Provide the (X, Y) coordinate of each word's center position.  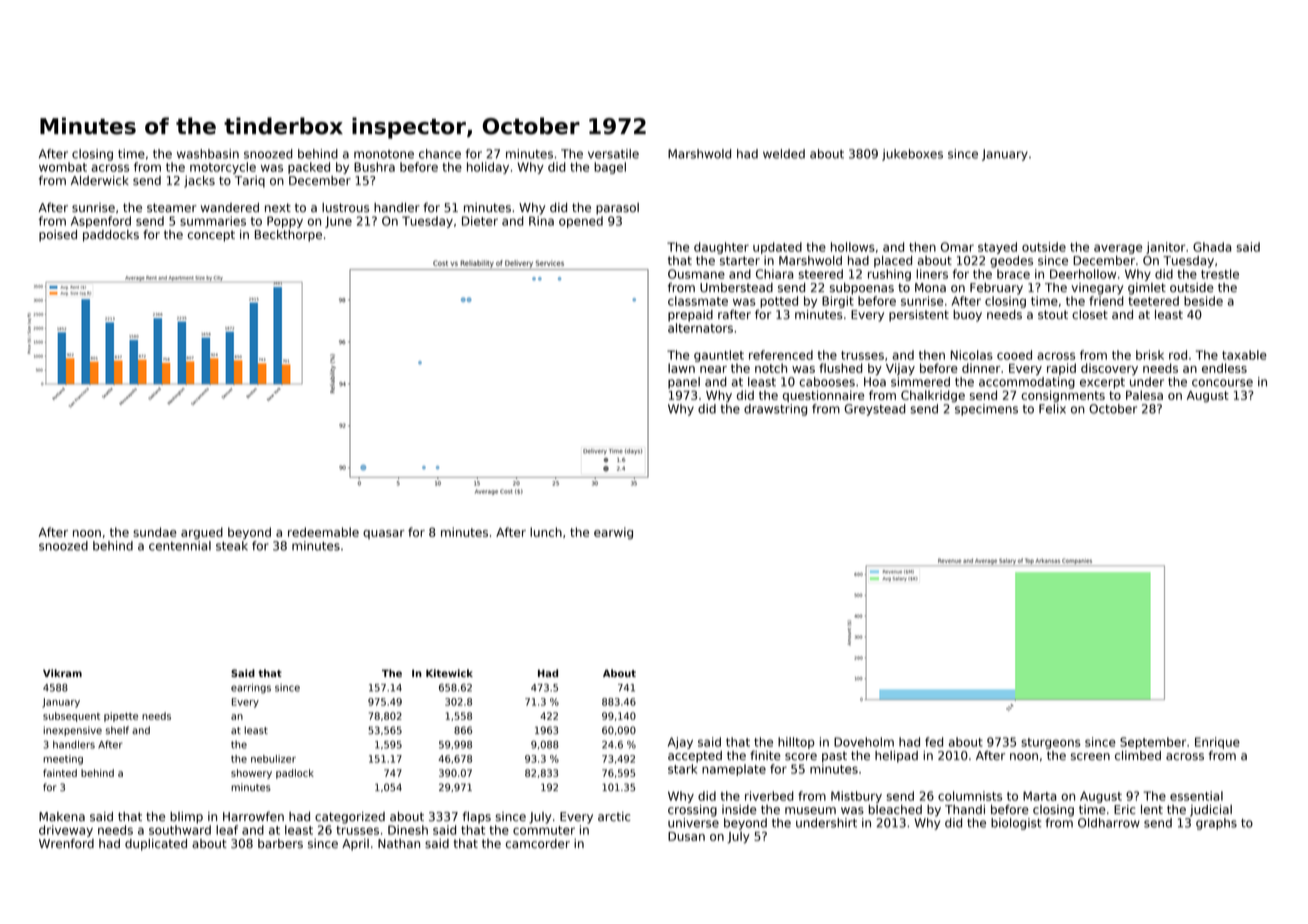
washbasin (208, 154)
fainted (60, 773)
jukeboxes (912, 155)
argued (202, 533)
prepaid (690, 316)
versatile (613, 154)
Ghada (1212, 247)
